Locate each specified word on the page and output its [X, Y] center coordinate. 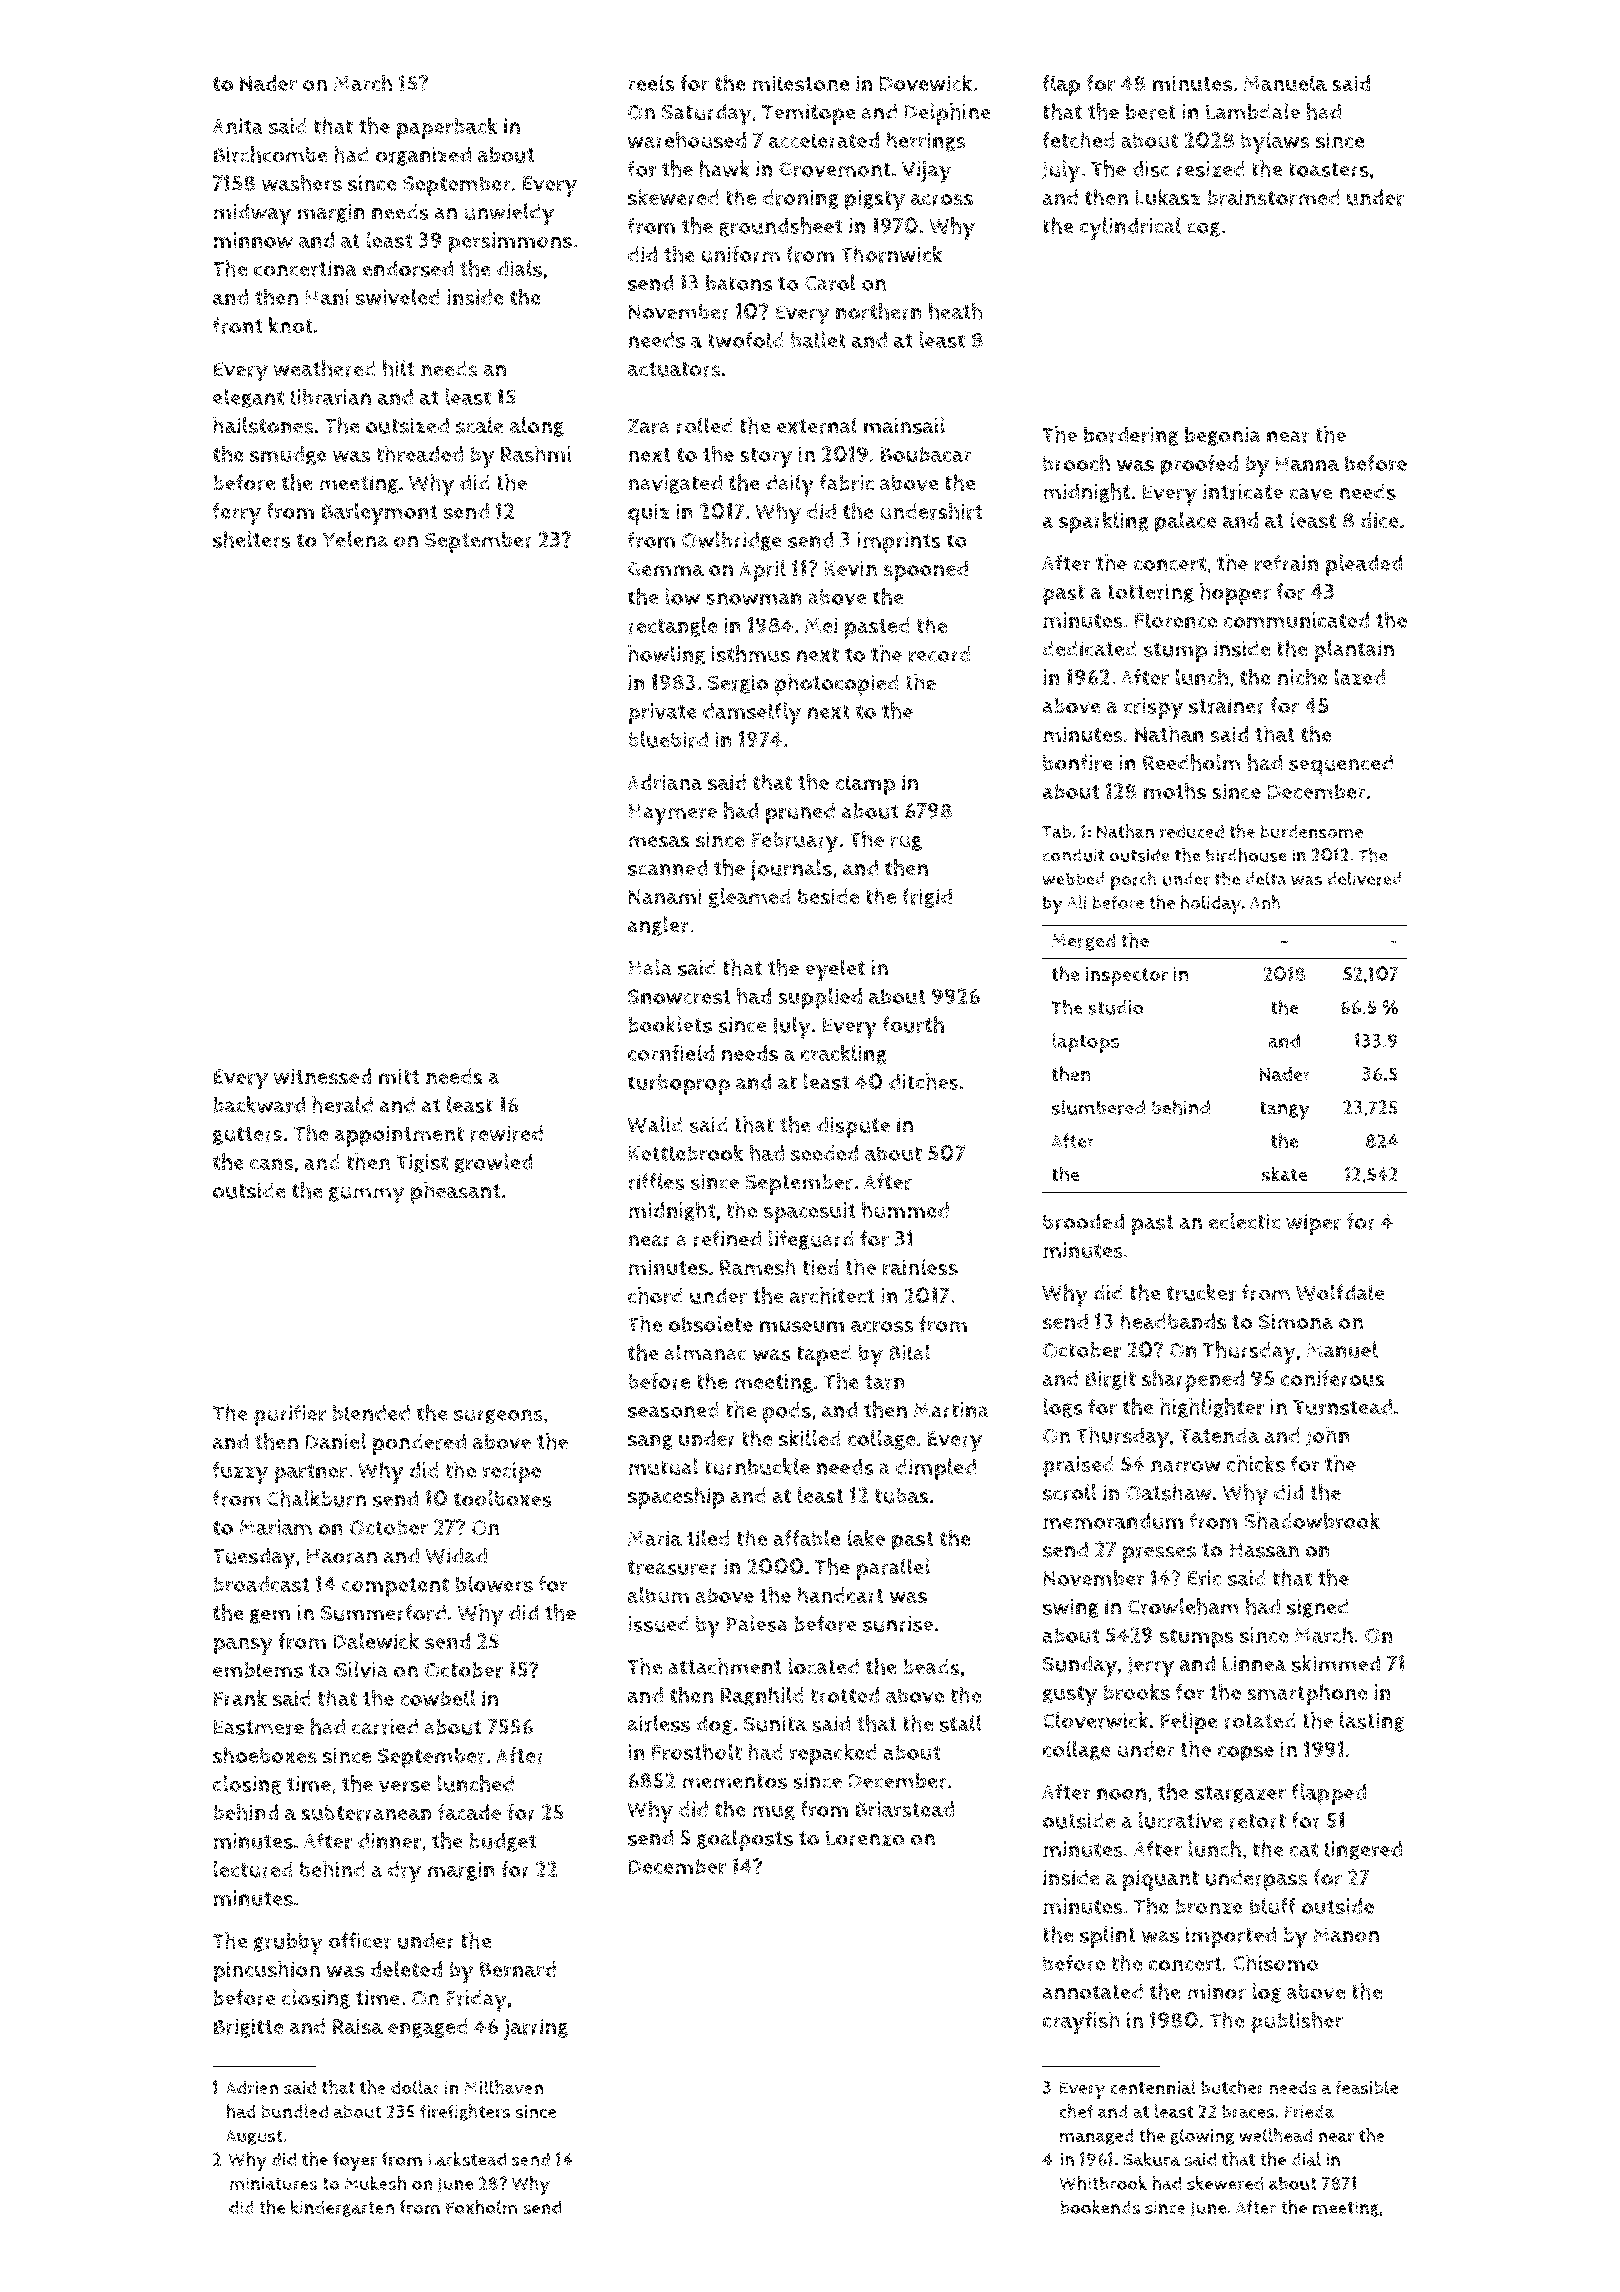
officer [360, 1940]
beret [1151, 112]
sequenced [1341, 765]
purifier [290, 1415]
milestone [801, 83]
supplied [820, 998]
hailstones [263, 425]
